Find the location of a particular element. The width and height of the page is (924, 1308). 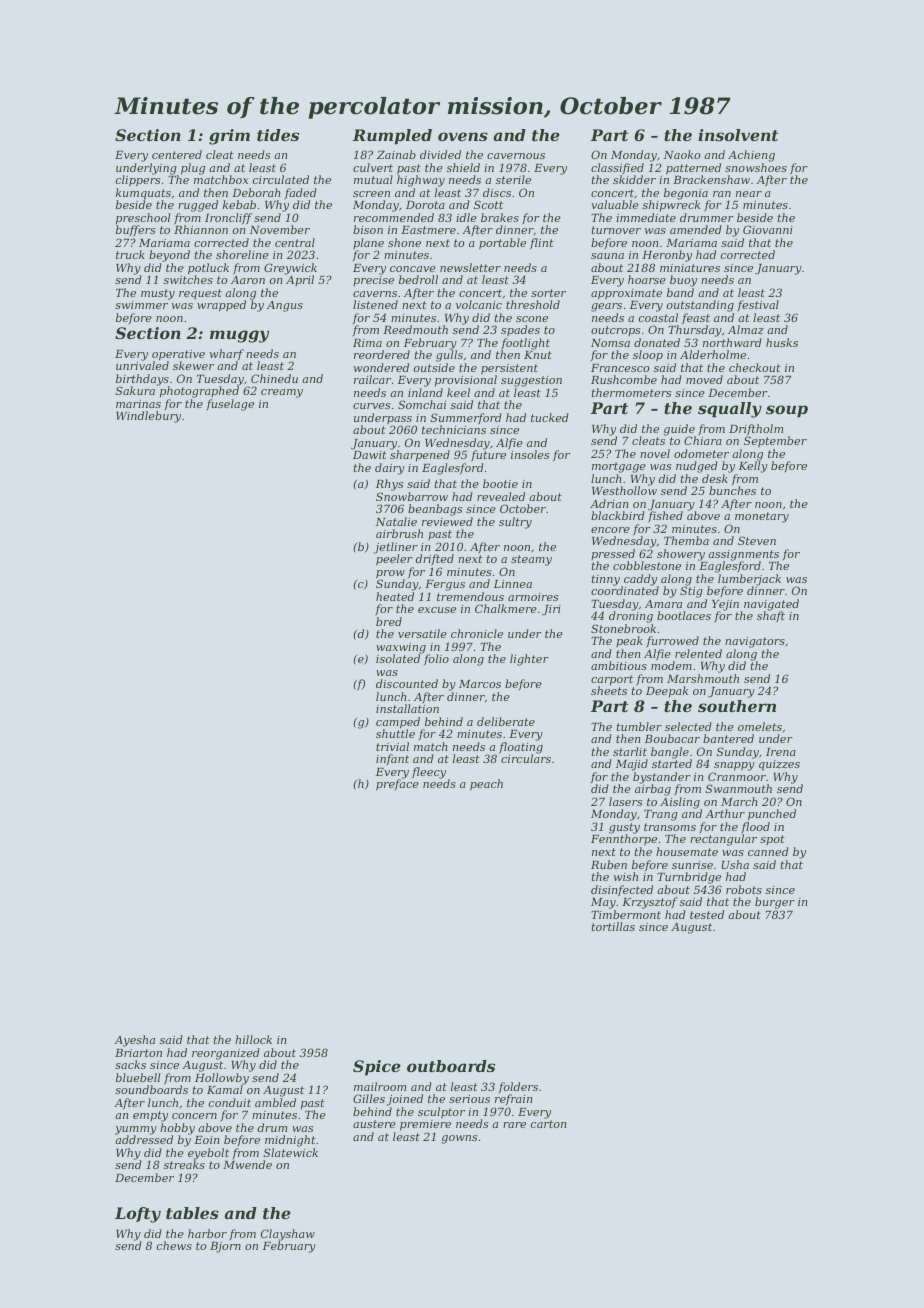

folders is located at coordinates (518, 1087).
